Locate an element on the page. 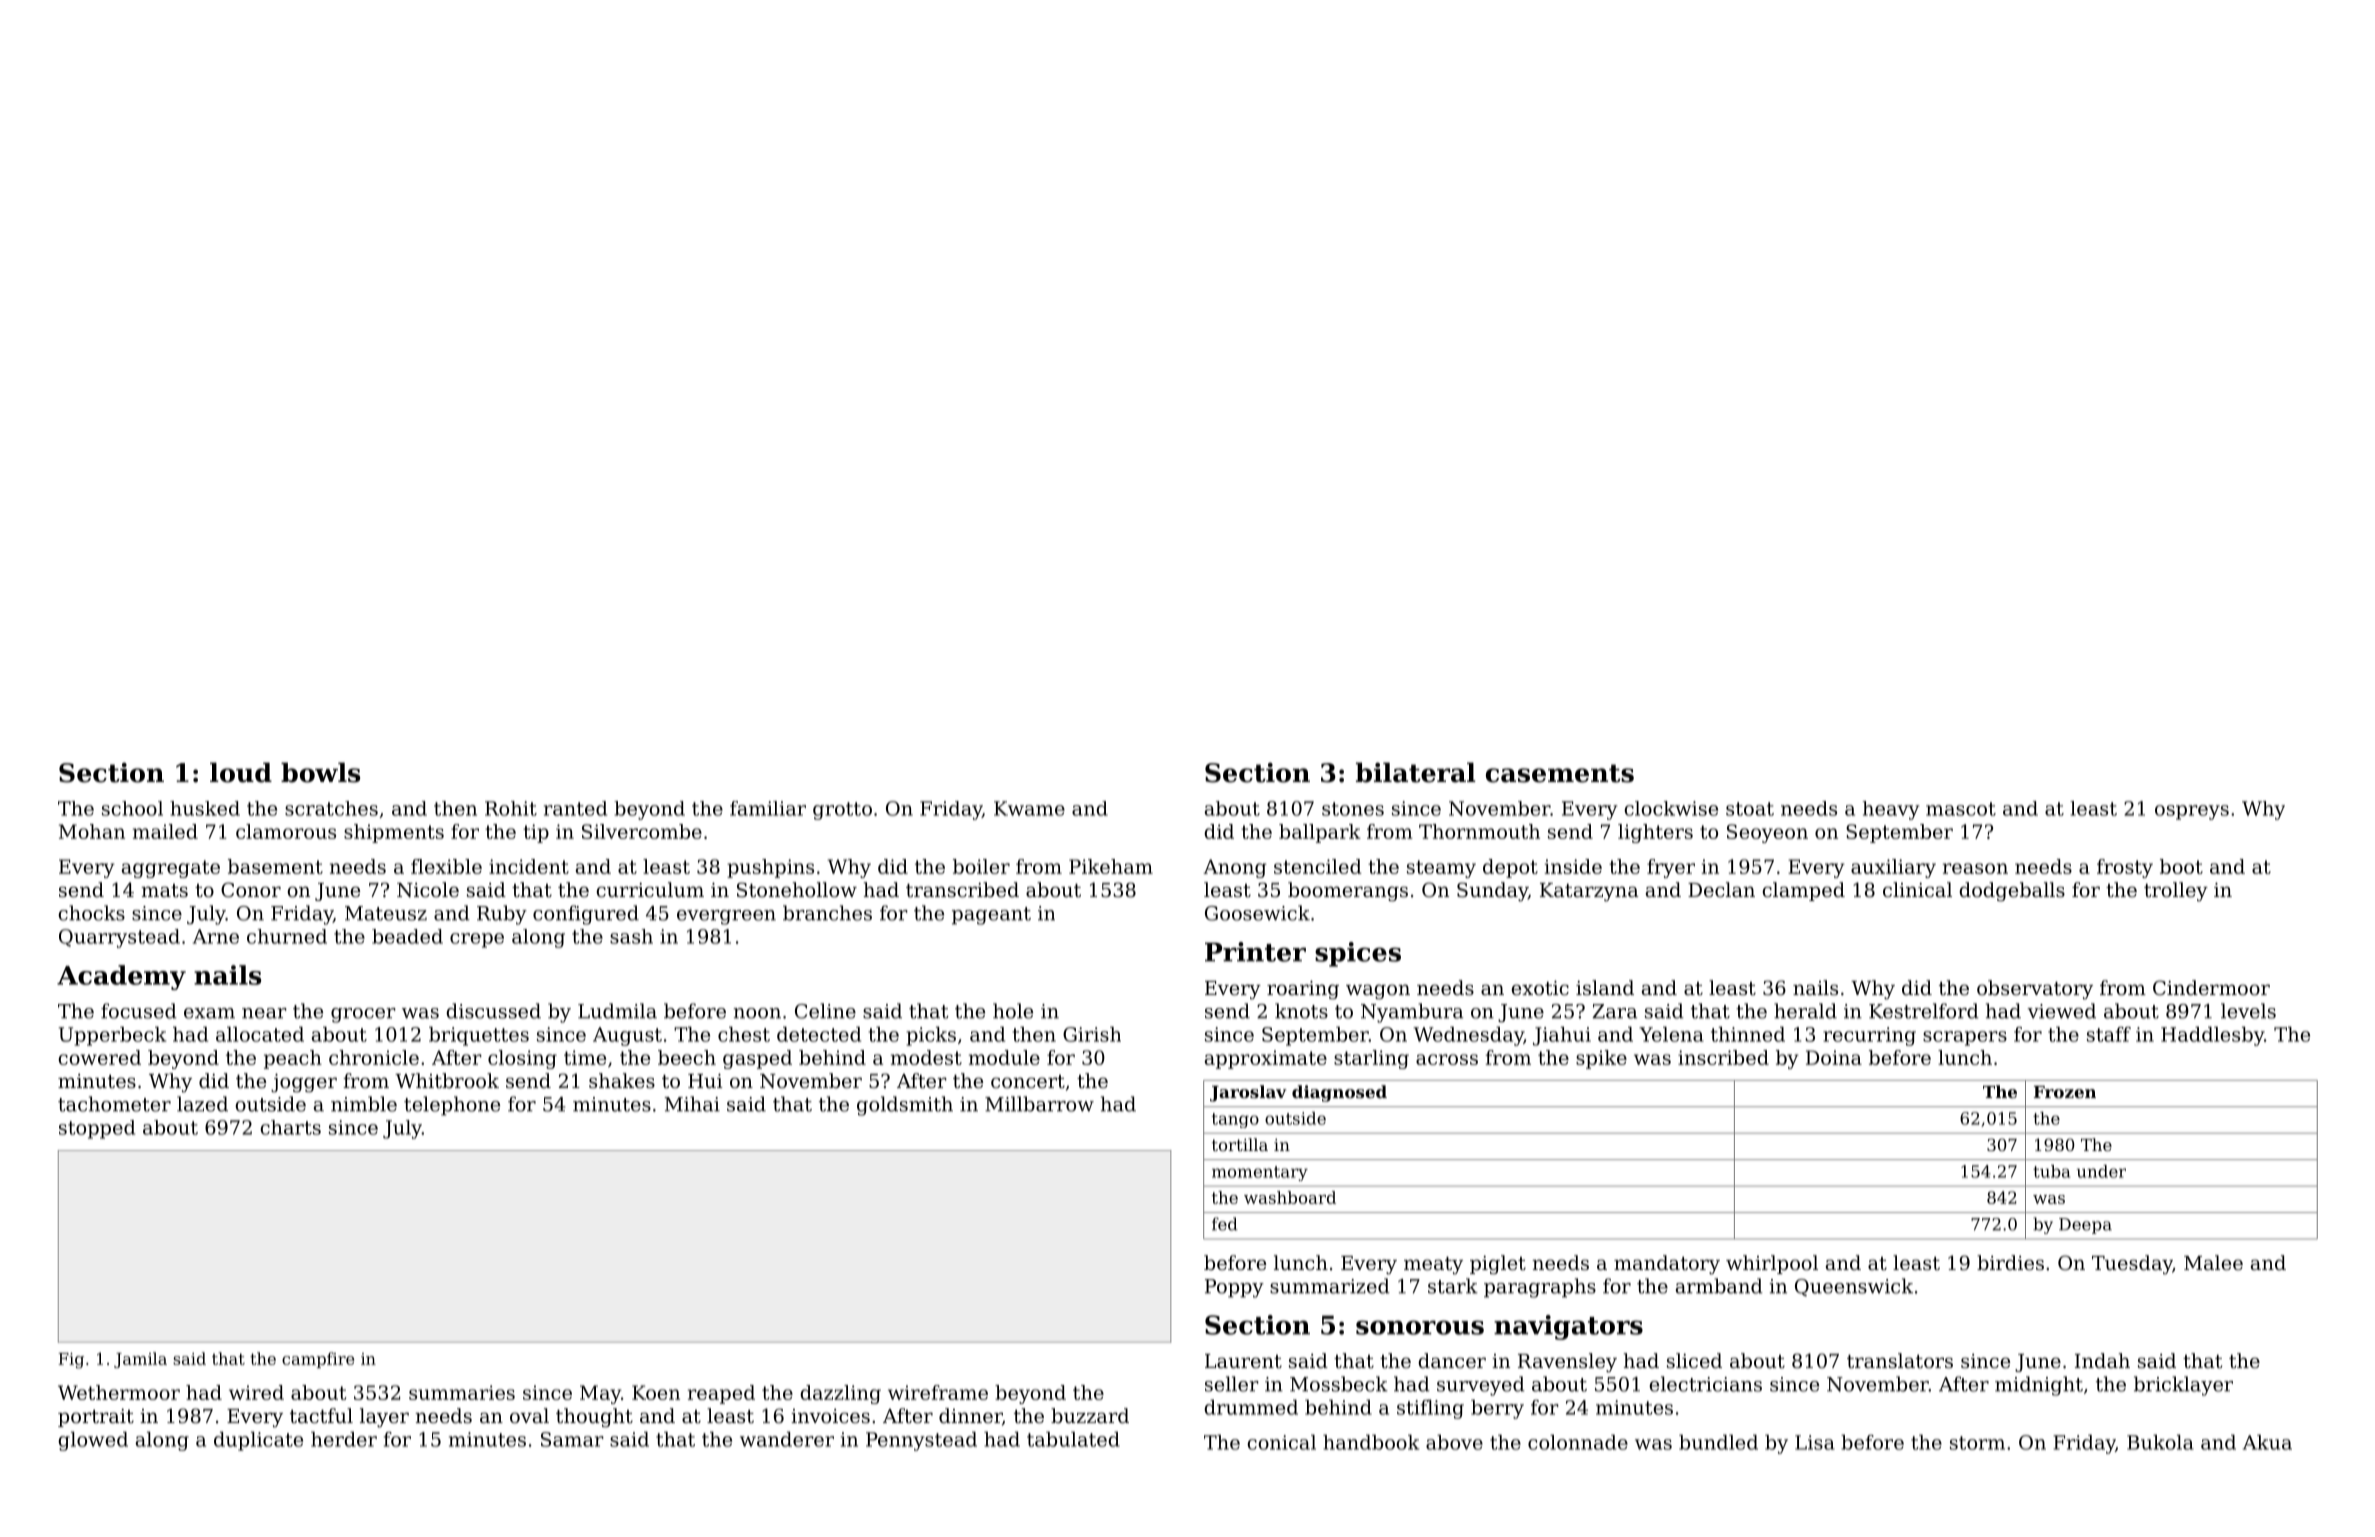  Poppy is located at coordinates (1234, 1288).
